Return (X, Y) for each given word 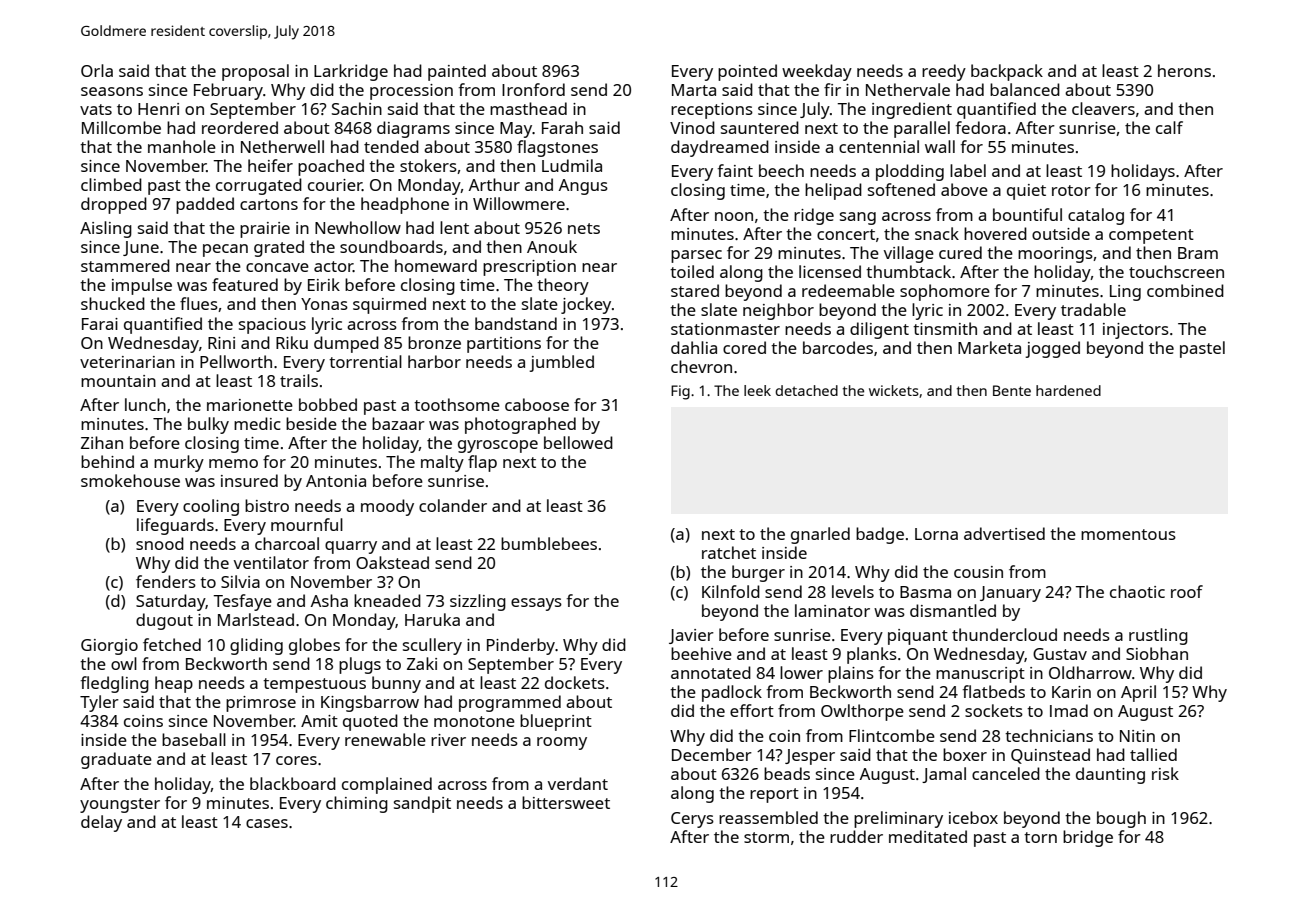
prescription (529, 268)
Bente (1012, 390)
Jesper (810, 757)
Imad (1069, 710)
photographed (520, 425)
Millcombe (121, 127)
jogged (1052, 349)
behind (107, 461)
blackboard (293, 783)
